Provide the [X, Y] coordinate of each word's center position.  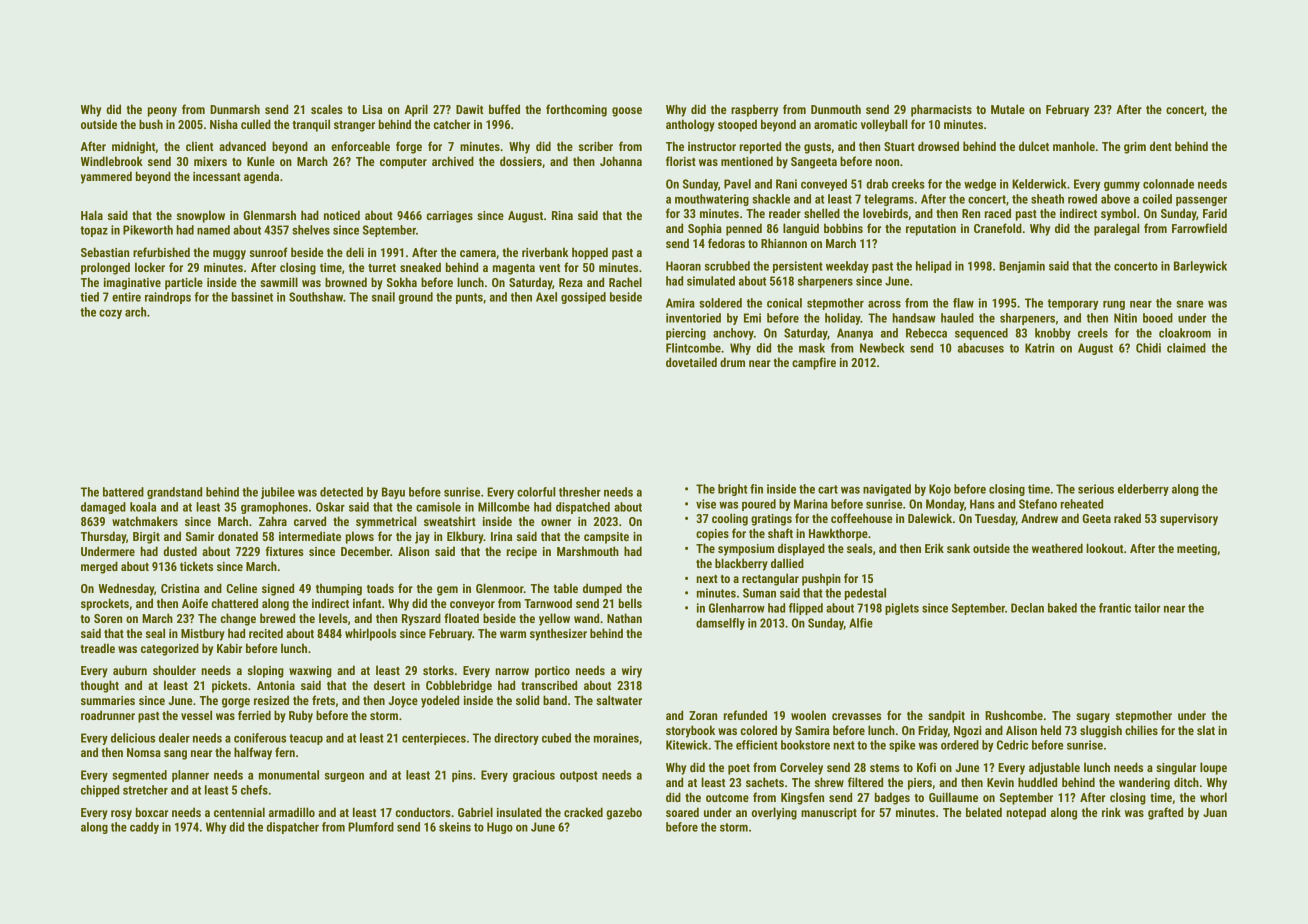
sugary [1093, 718]
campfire [814, 363]
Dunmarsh [235, 109]
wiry [632, 672]
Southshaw [316, 297]
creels [1093, 333]
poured [759, 505]
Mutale [1008, 109]
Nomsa [144, 752]
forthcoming [576, 110]
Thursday [103, 537]
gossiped [583, 298]
